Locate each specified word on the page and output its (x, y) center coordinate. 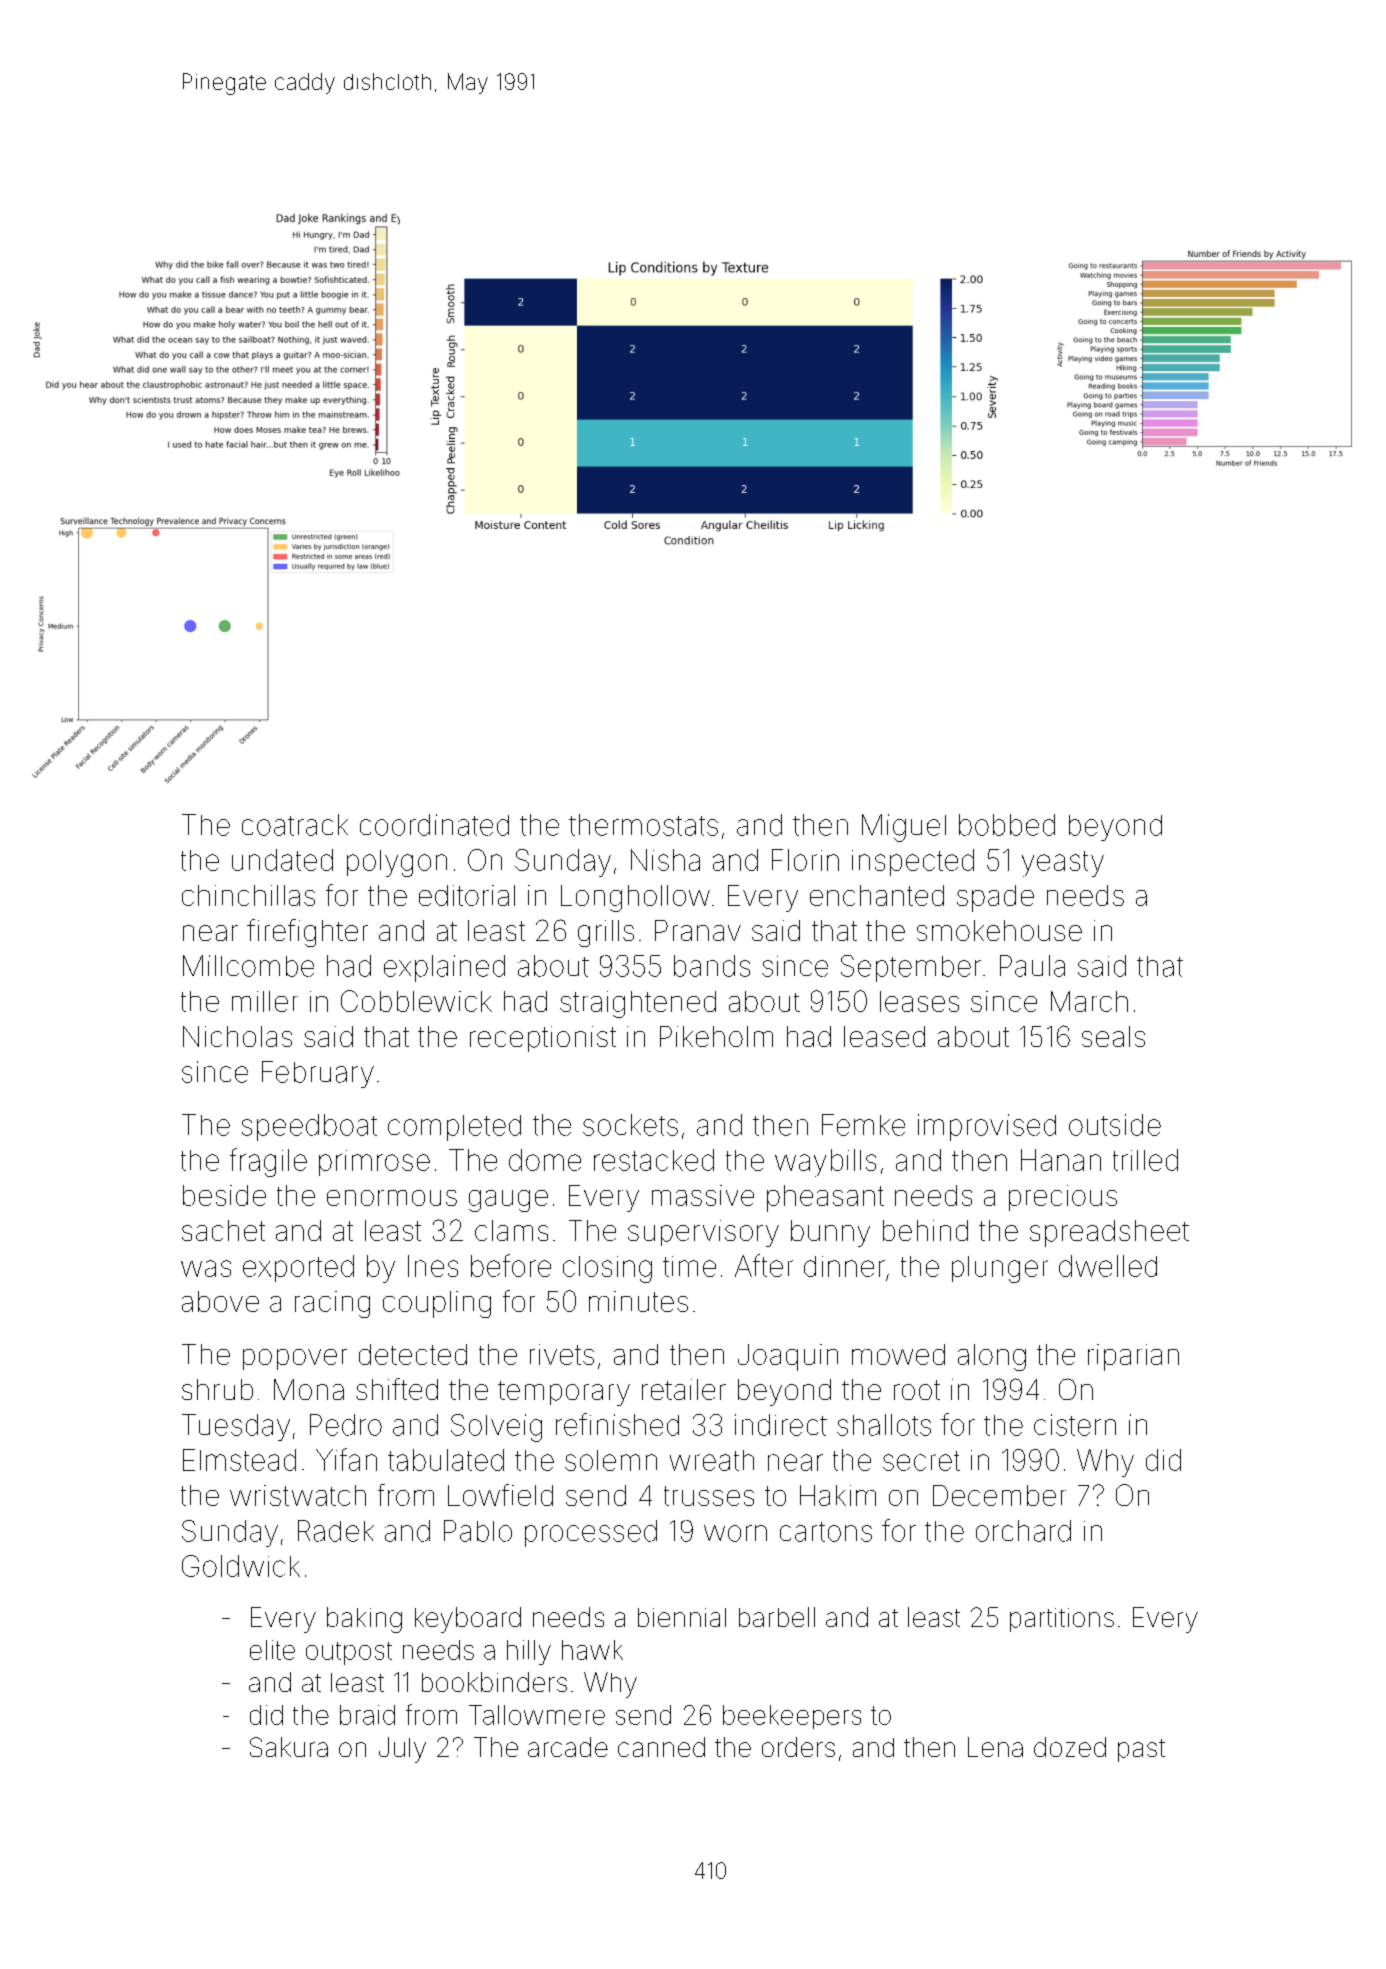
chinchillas (248, 895)
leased (884, 1036)
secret (921, 1461)
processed (591, 1533)
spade (995, 898)
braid (367, 1715)
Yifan (346, 1459)
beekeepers (792, 1717)
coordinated (434, 825)
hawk (592, 1650)
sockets (630, 1125)
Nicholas (237, 1036)
